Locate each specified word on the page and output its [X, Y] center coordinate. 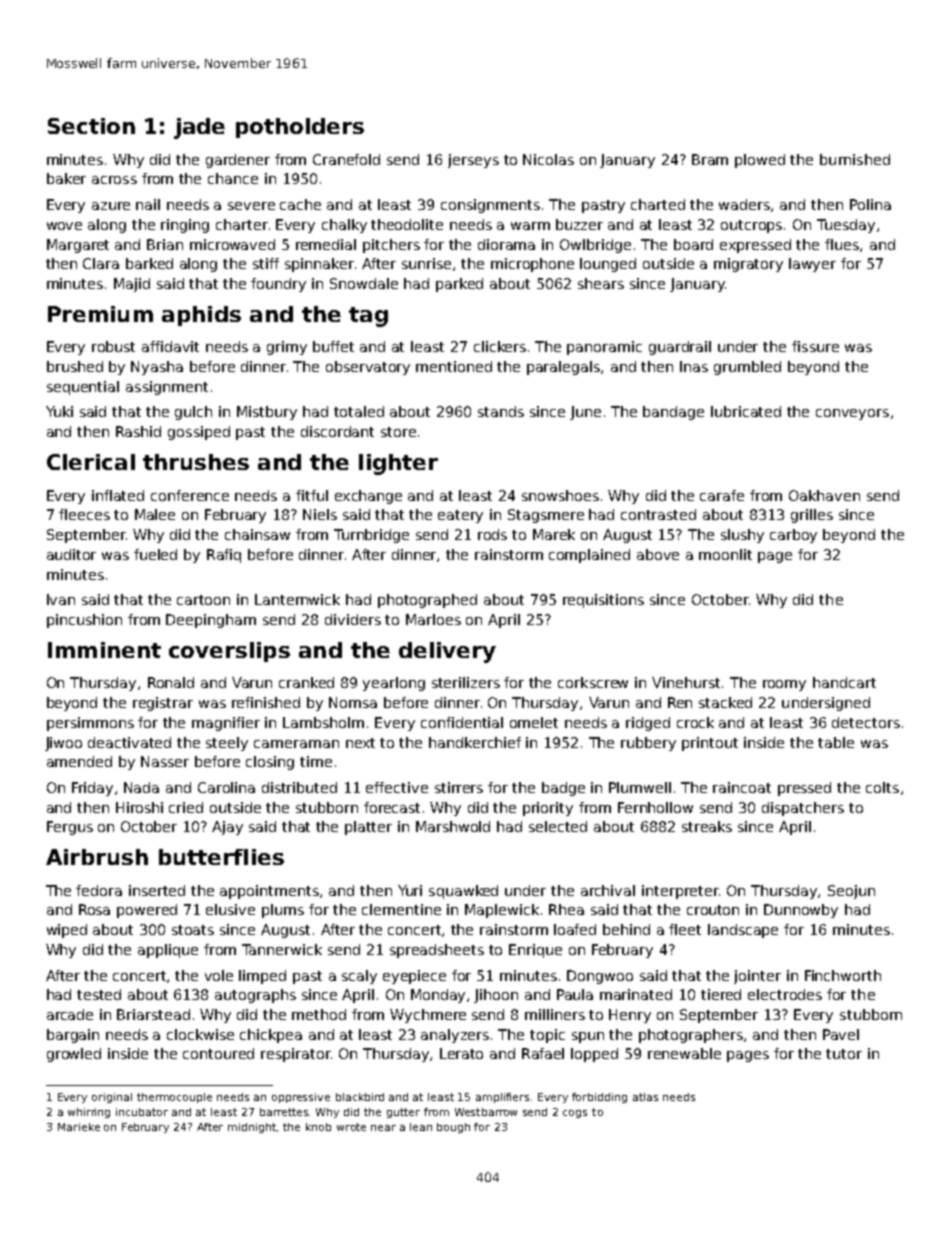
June [585, 413]
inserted [157, 890]
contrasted [658, 514]
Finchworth [843, 975]
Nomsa [353, 702]
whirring [89, 1113]
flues [842, 244]
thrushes [196, 462]
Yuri [410, 890]
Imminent [104, 650]
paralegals [564, 368]
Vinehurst [686, 682]
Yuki [59, 411]
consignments [490, 206]
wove [64, 226]
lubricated [746, 411]
